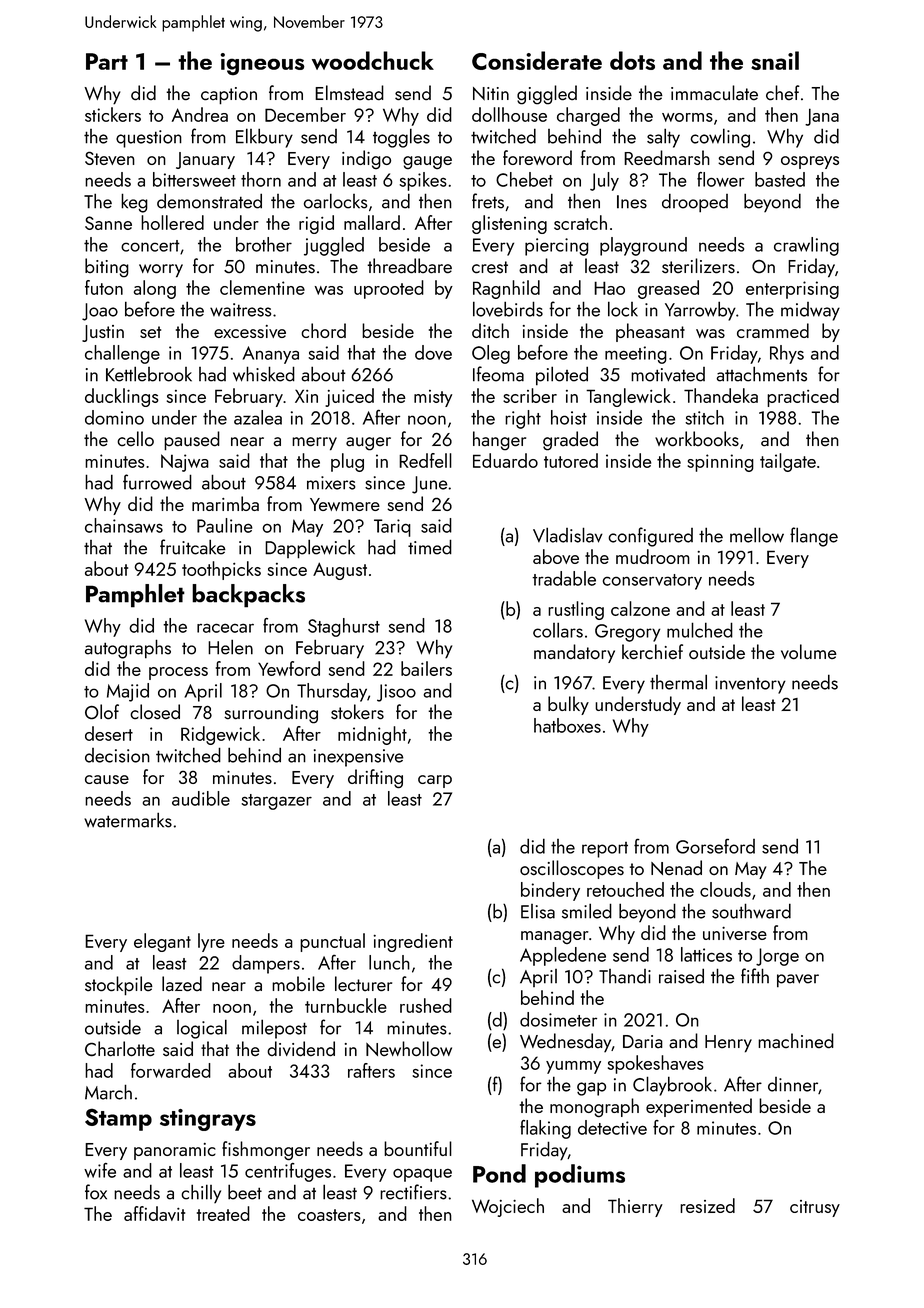 The image size is (924, 1308). What do you see at coordinates (632, 60) in the document?
I see `dots` at bounding box center [632, 60].
